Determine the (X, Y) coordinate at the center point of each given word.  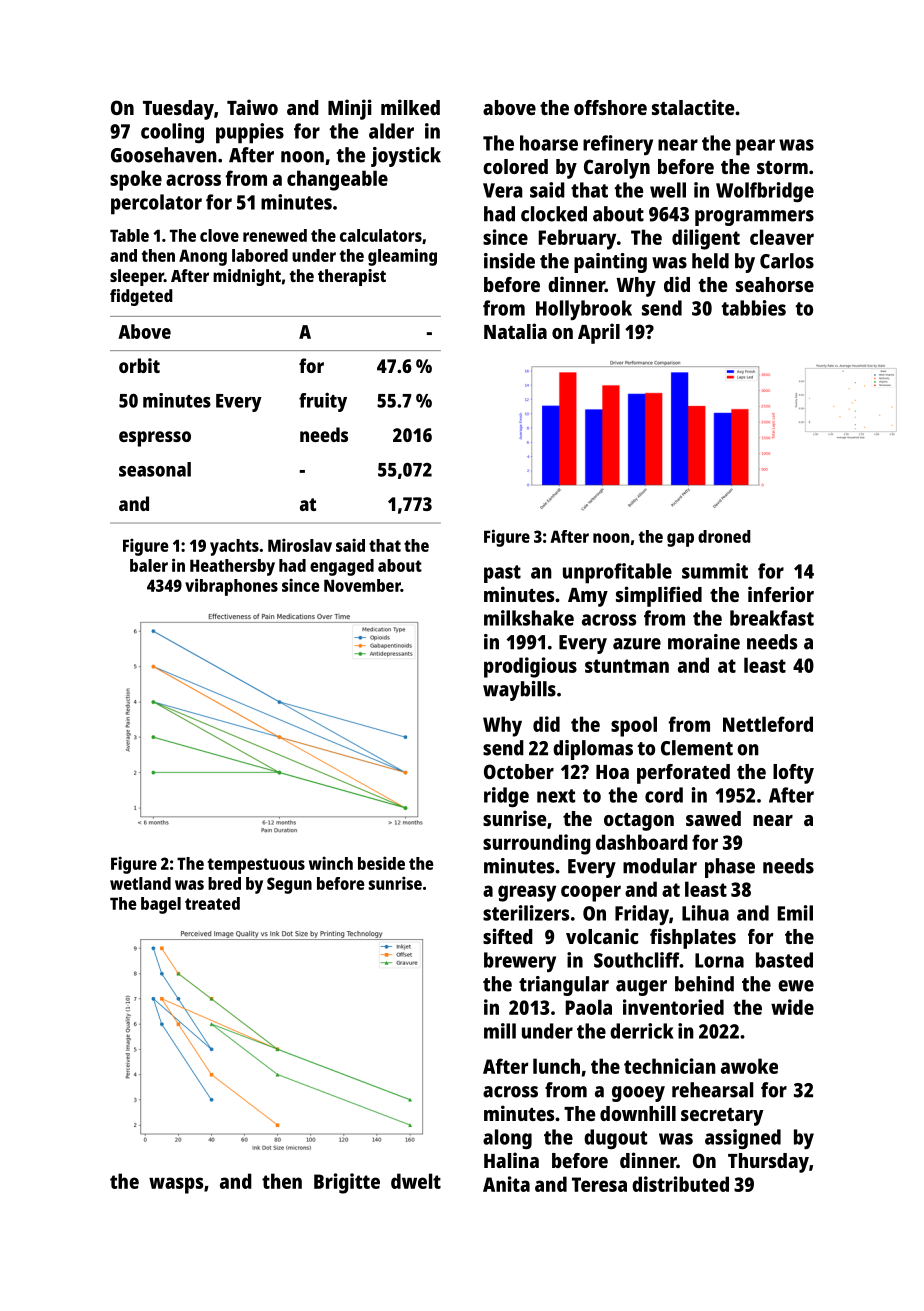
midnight (247, 277)
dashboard (642, 842)
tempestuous (256, 866)
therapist (352, 277)
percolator (156, 204)
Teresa (599, 1184)
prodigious (530, 667)
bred (224, 883)
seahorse (775, 284)
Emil (795, 913)
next (556, 796)
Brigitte (347, 1183)
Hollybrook (584, 310)
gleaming (402, 257)
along (507, 1139)
